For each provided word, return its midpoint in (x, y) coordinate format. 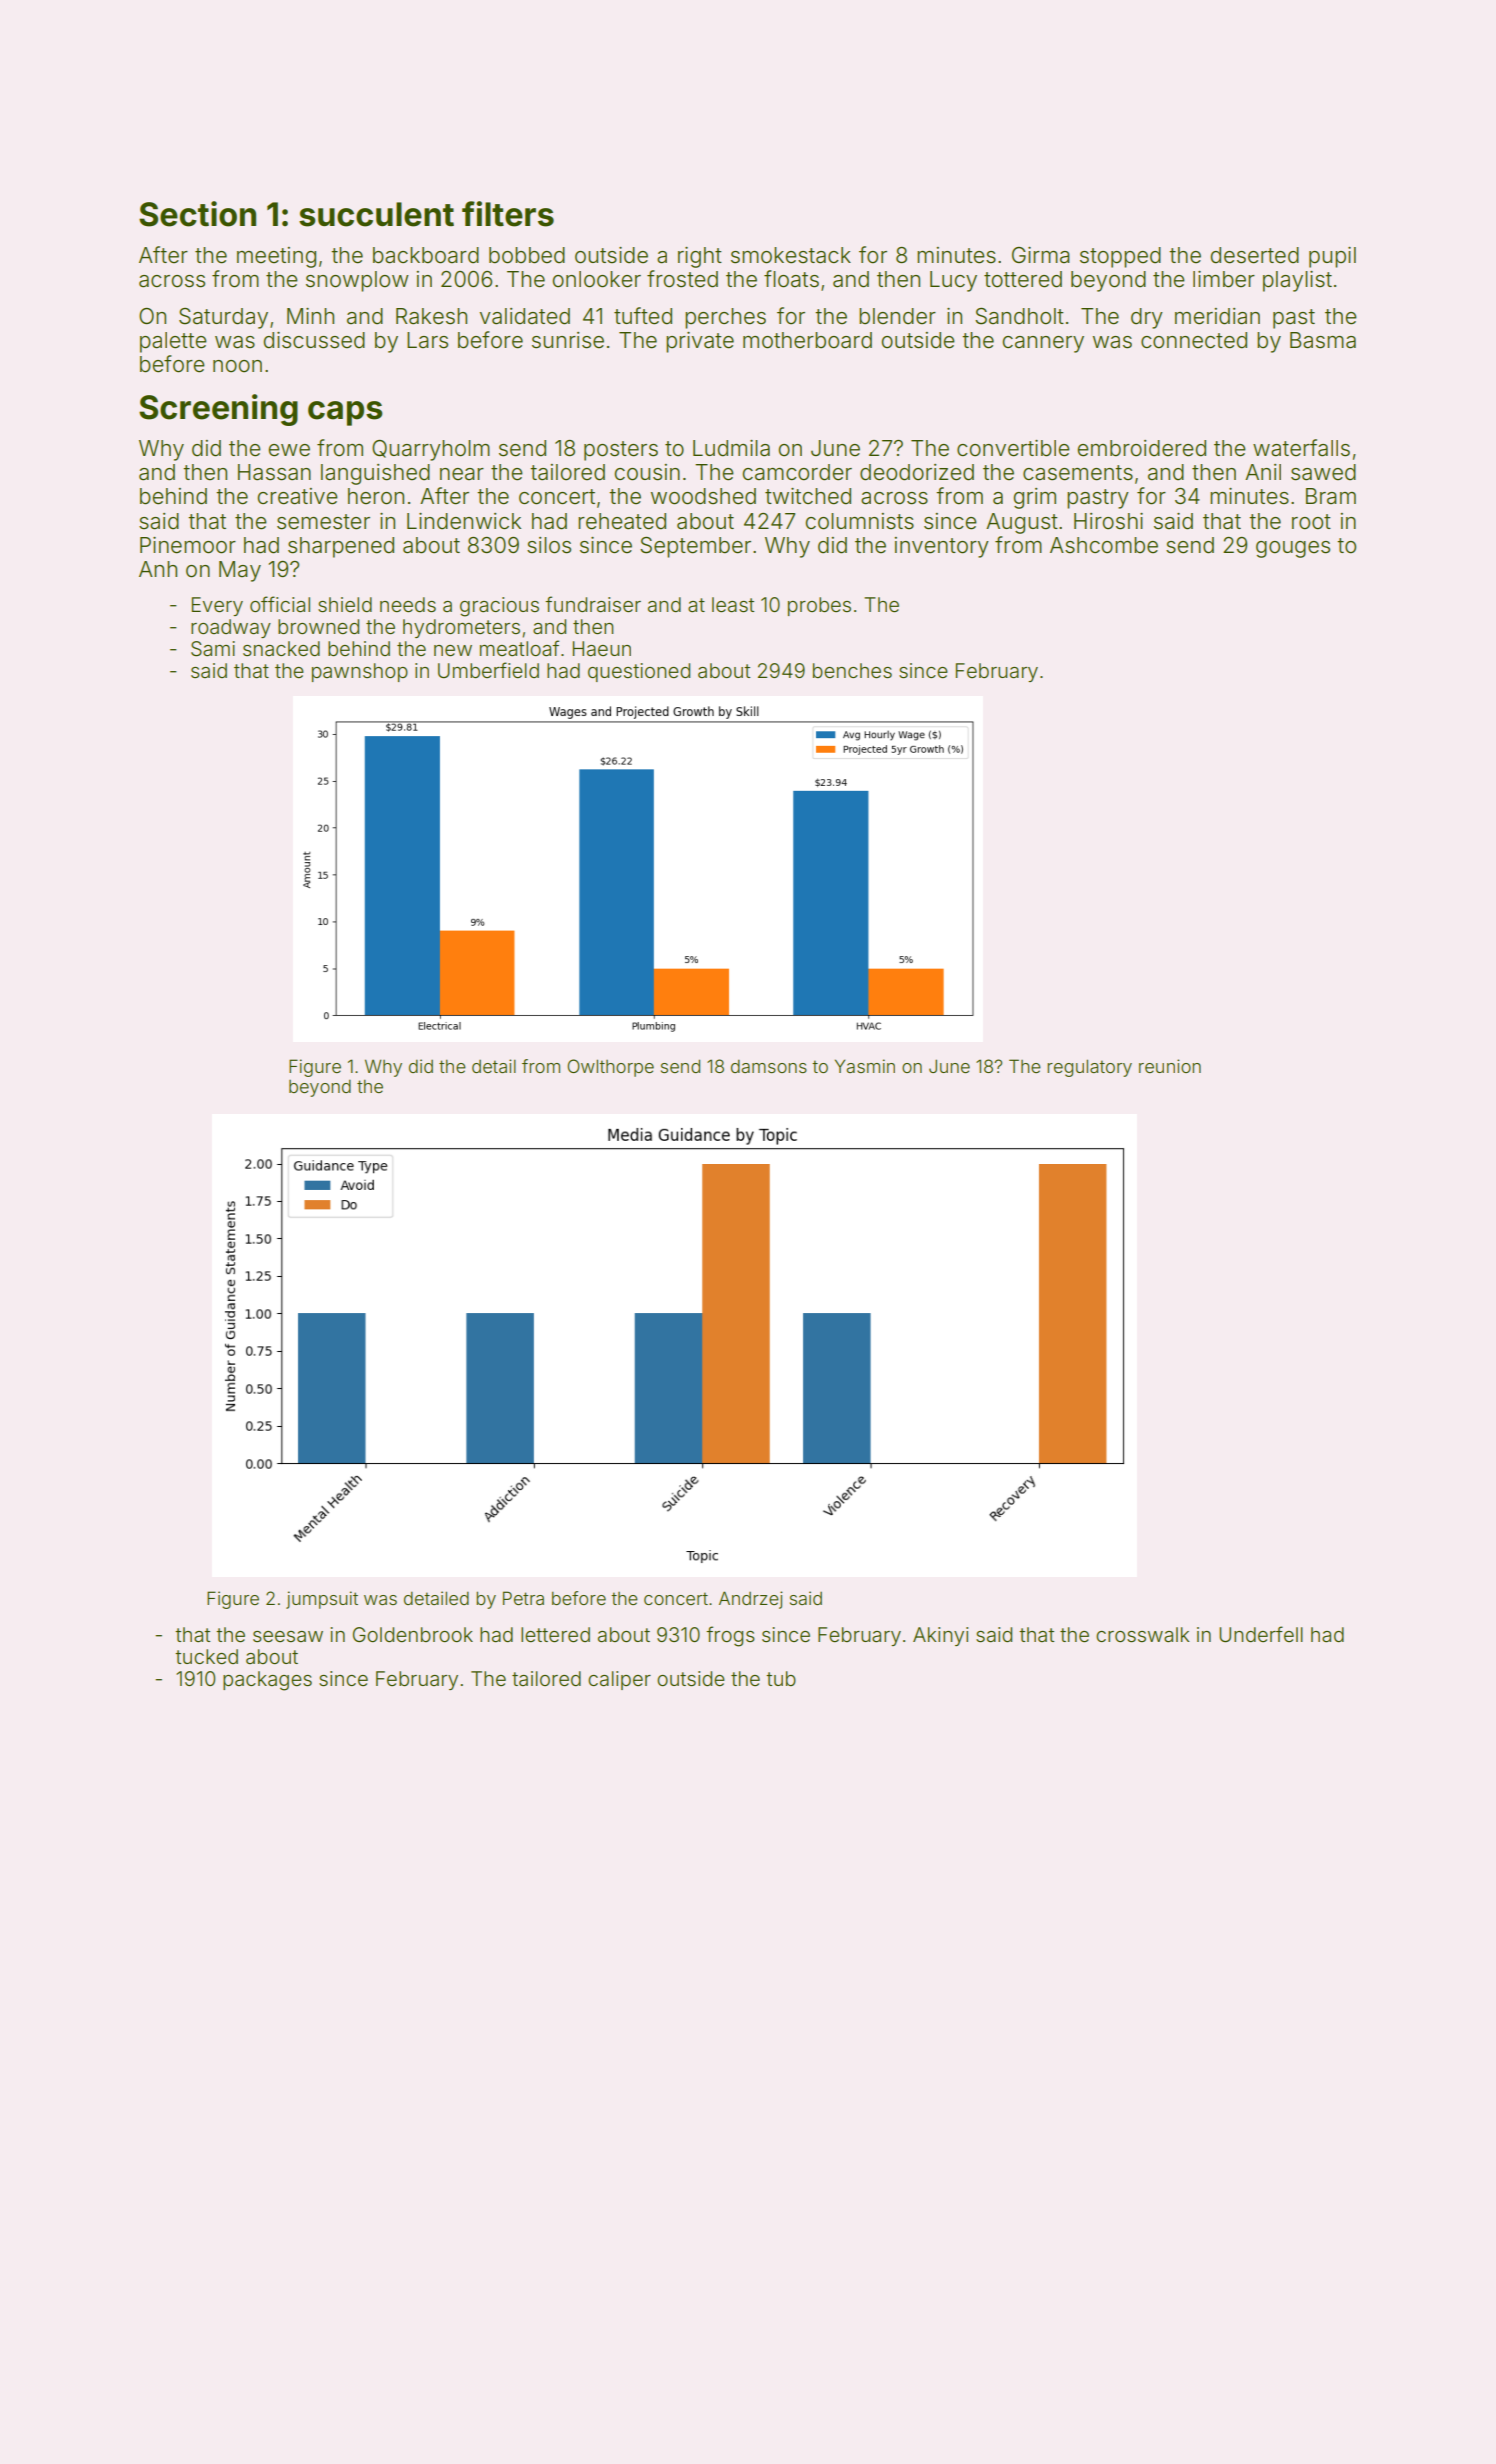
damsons (769, 1066)
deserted (1254, 255)
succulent (376, 214)
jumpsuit (322, 1600)
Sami (213, 649)
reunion (1170, 1066)
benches (852, 670)
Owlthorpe (610, 1068)
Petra (523, 1598)
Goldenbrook (413, 1634)
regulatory (1089, 1068)
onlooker (596, 279)
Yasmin (865, 1066)
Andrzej (751, 1600)
